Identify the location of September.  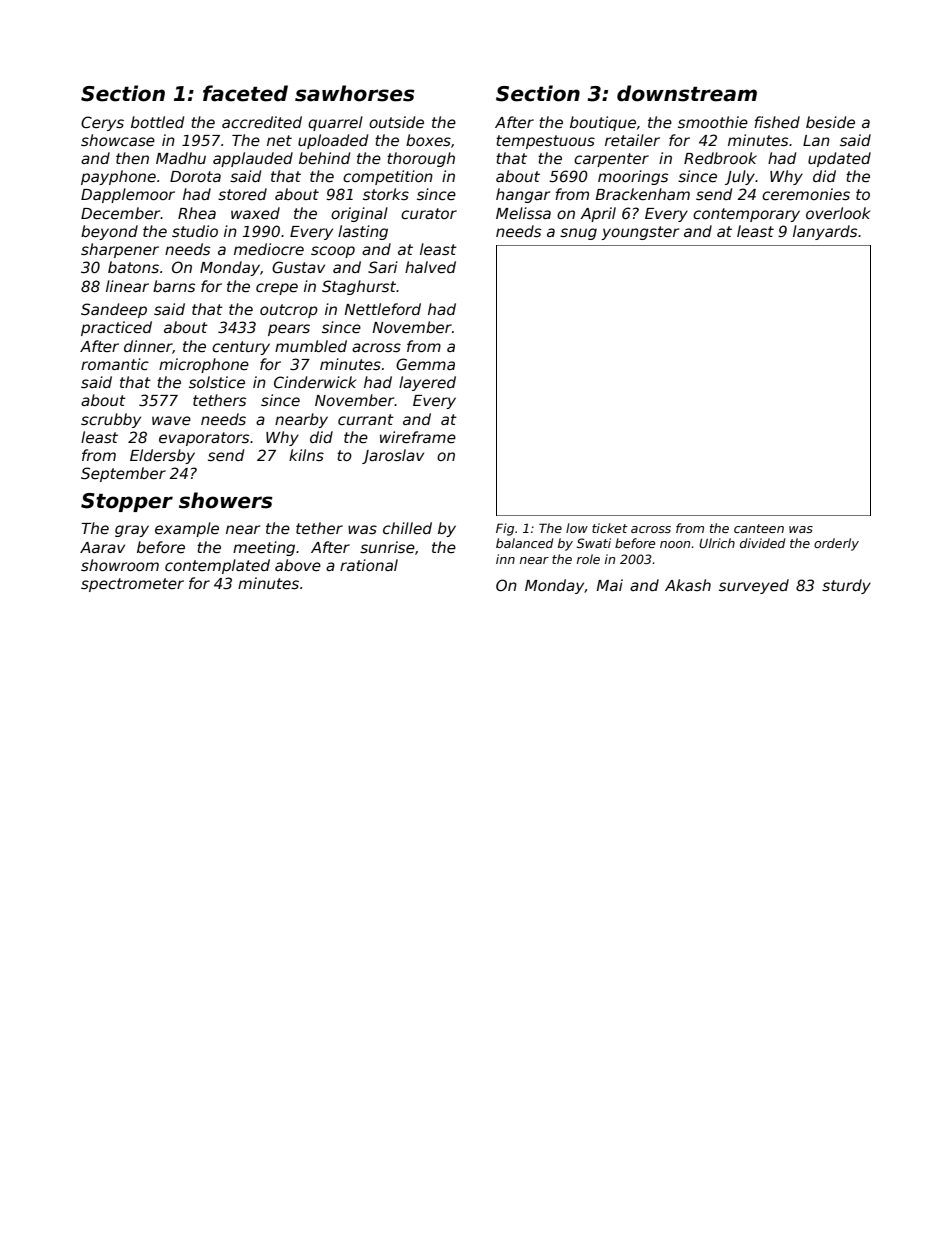
(123, 474).
